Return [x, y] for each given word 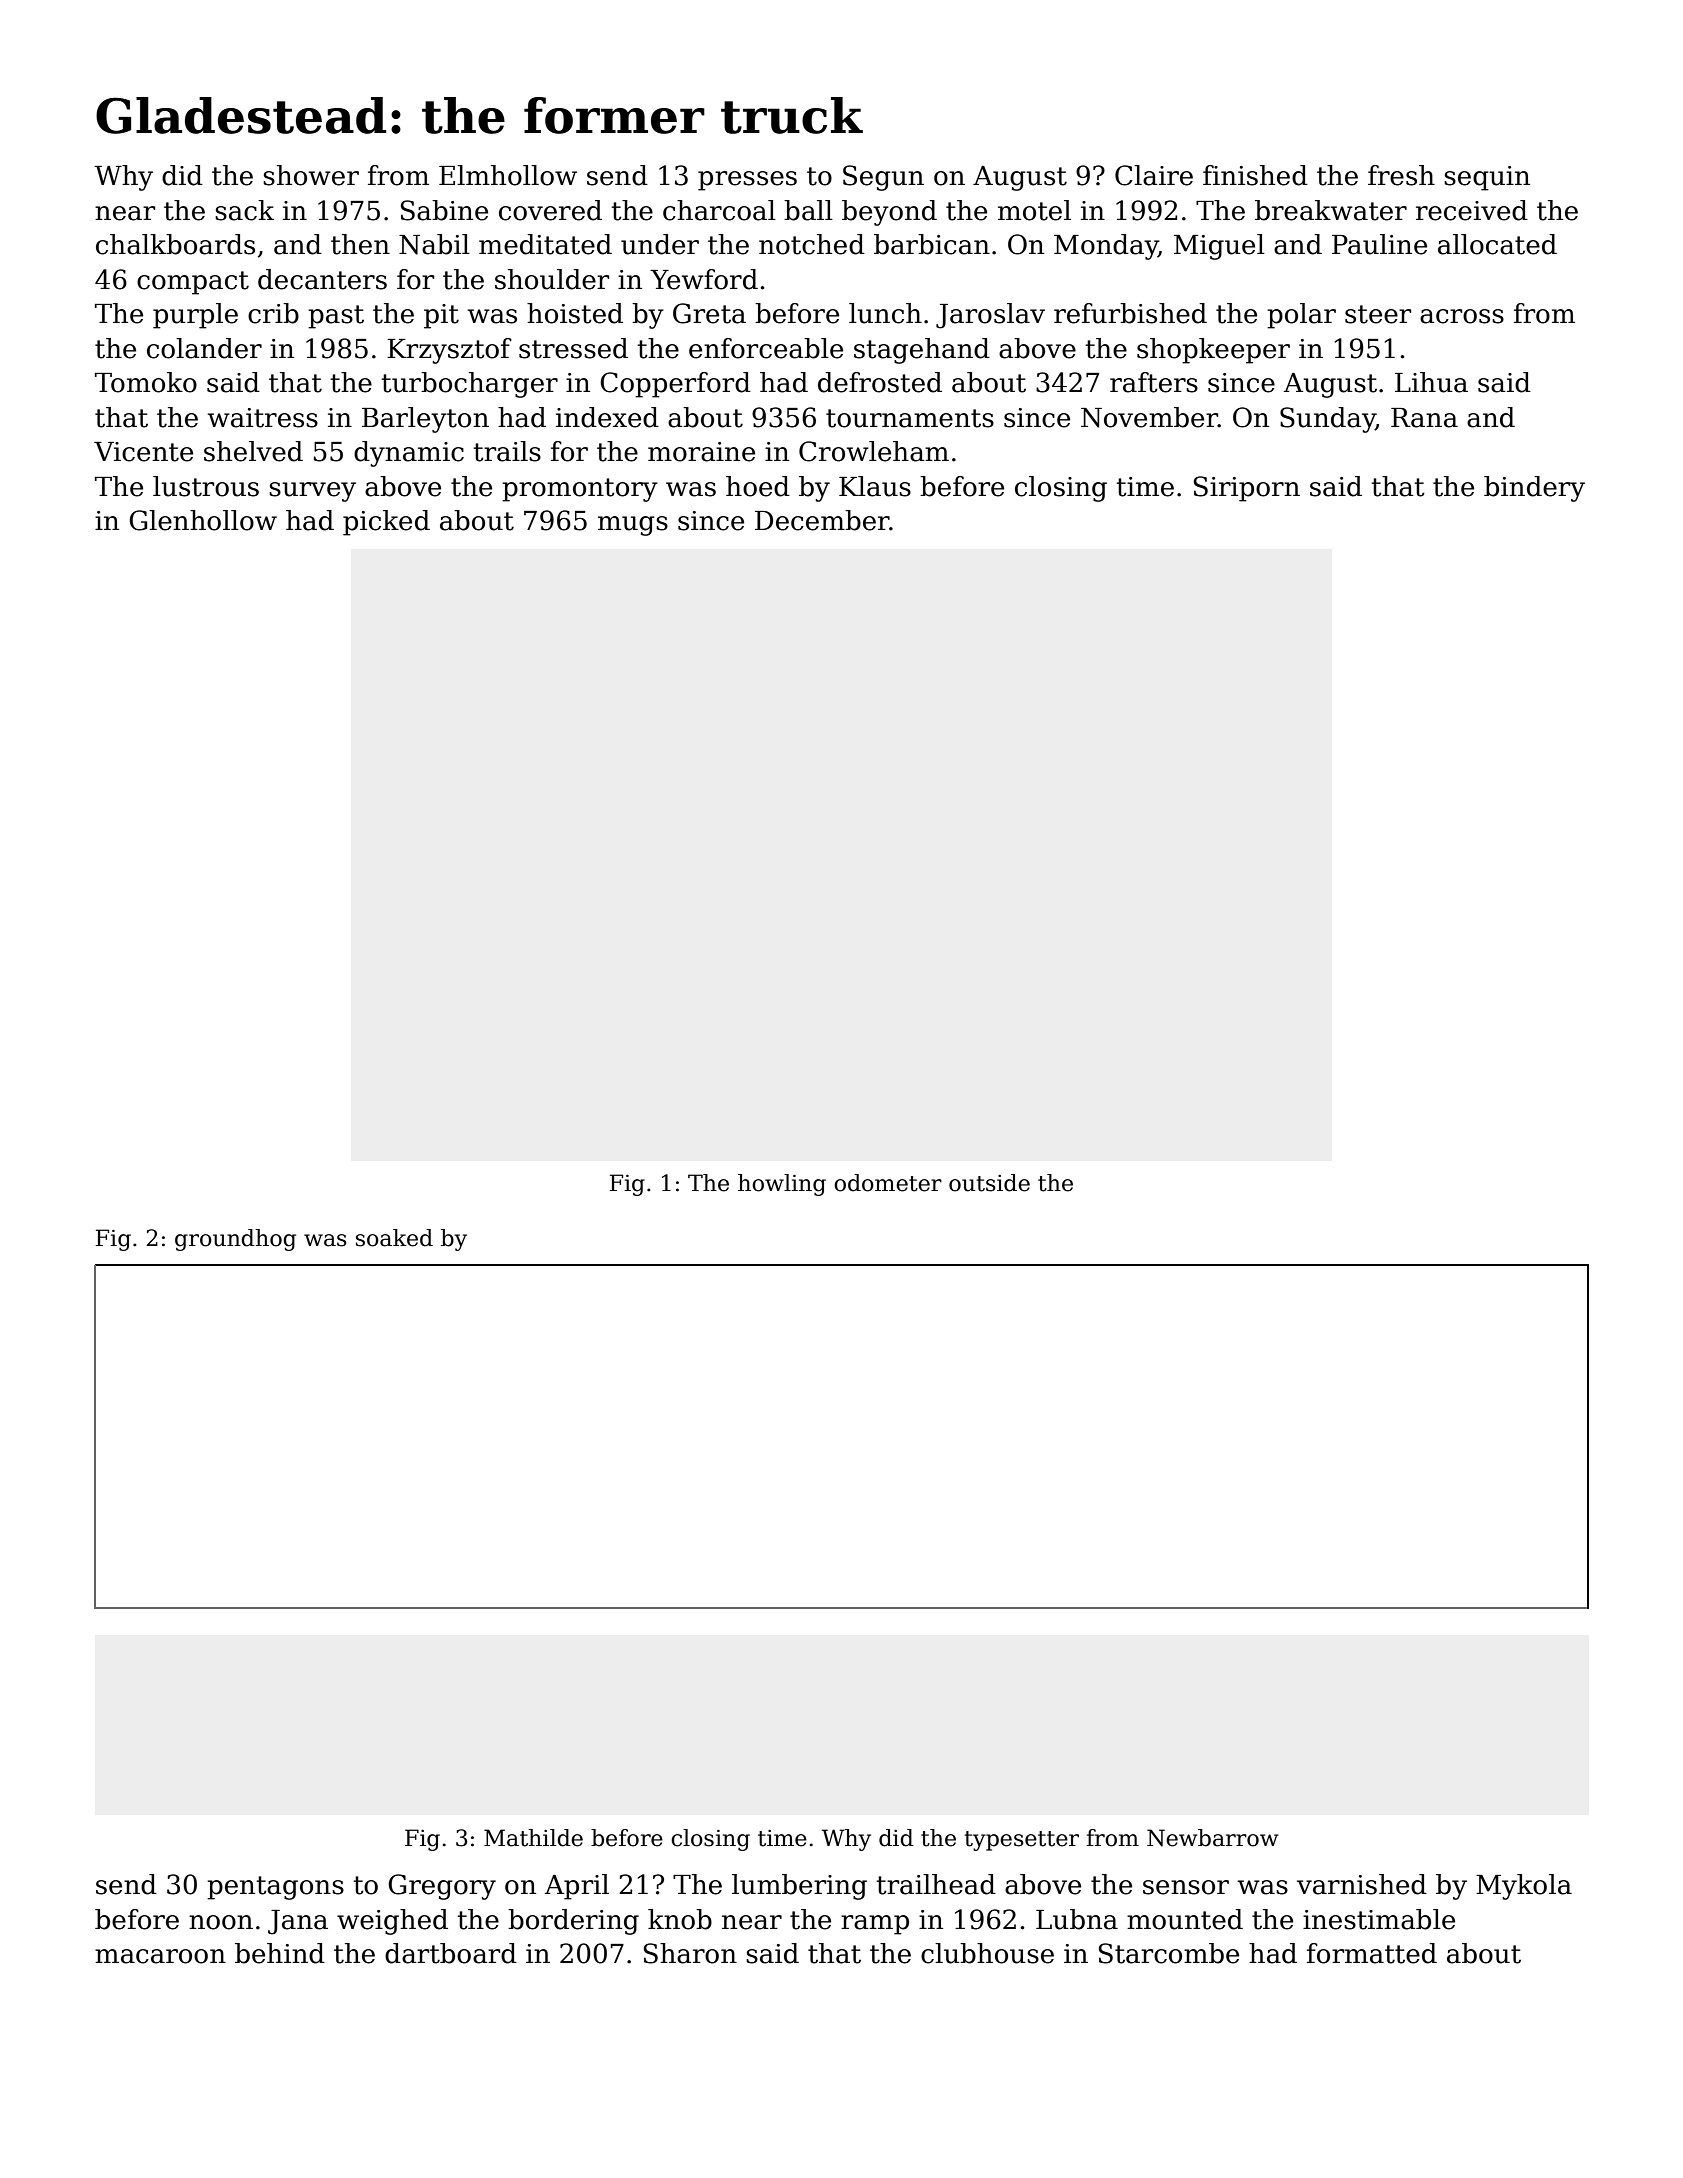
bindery [1534, 489]
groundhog [235, 1240]
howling [782, 1185]
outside [989, 1183]
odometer [888, 1183]
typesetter [1022, 1841]
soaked [394, 1238]
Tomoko [146, 382]
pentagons [275, 1888]
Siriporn [1247, 489]
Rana [1424, 418]
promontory [580, 490]
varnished [1362, 1884]
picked [386, 523]
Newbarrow [1212, 1838]
